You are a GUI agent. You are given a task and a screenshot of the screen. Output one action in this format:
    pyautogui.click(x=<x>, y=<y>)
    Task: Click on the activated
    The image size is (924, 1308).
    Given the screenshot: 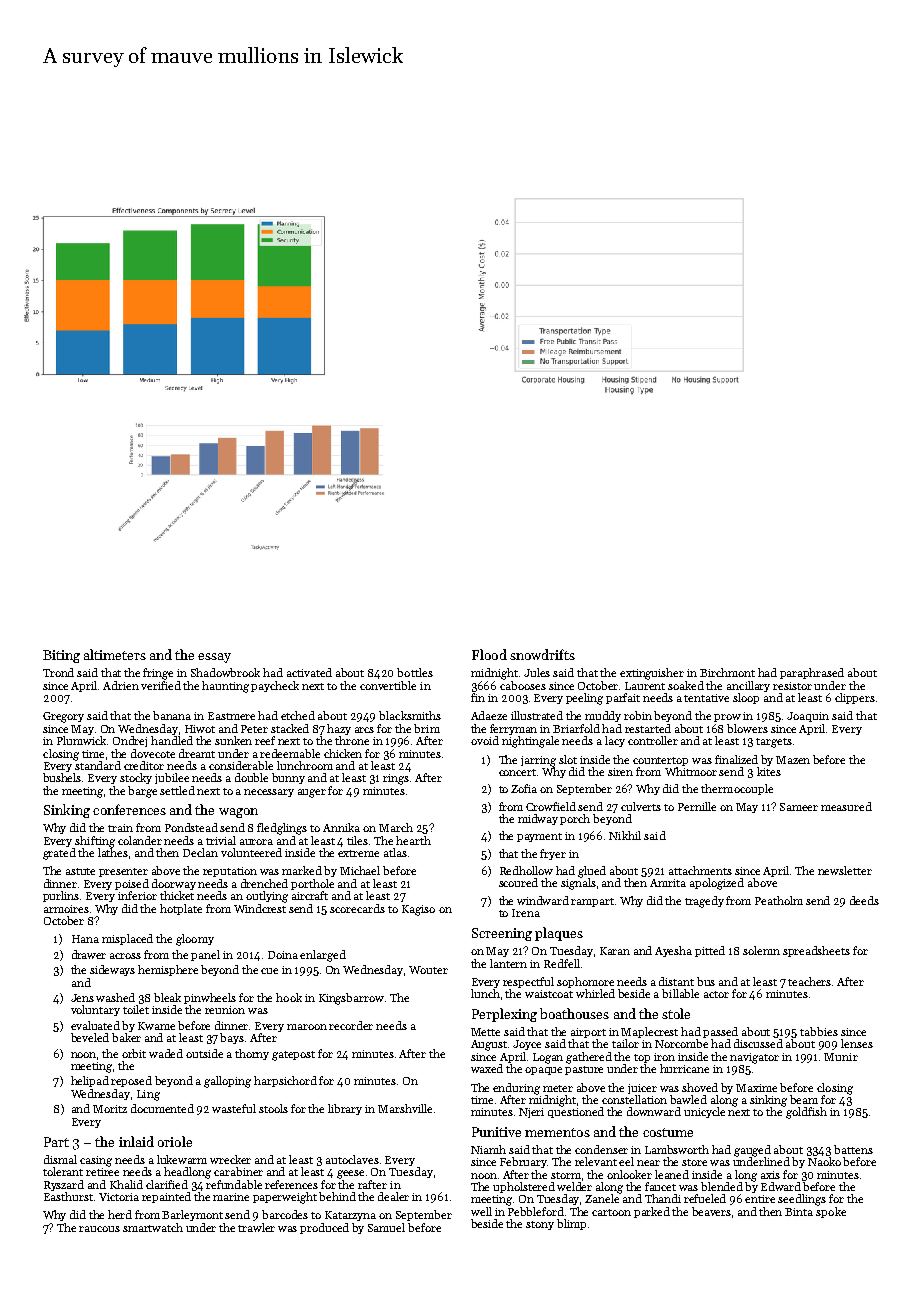 What is the action you would take?
    pyautogui.click(x=309, y=672)
